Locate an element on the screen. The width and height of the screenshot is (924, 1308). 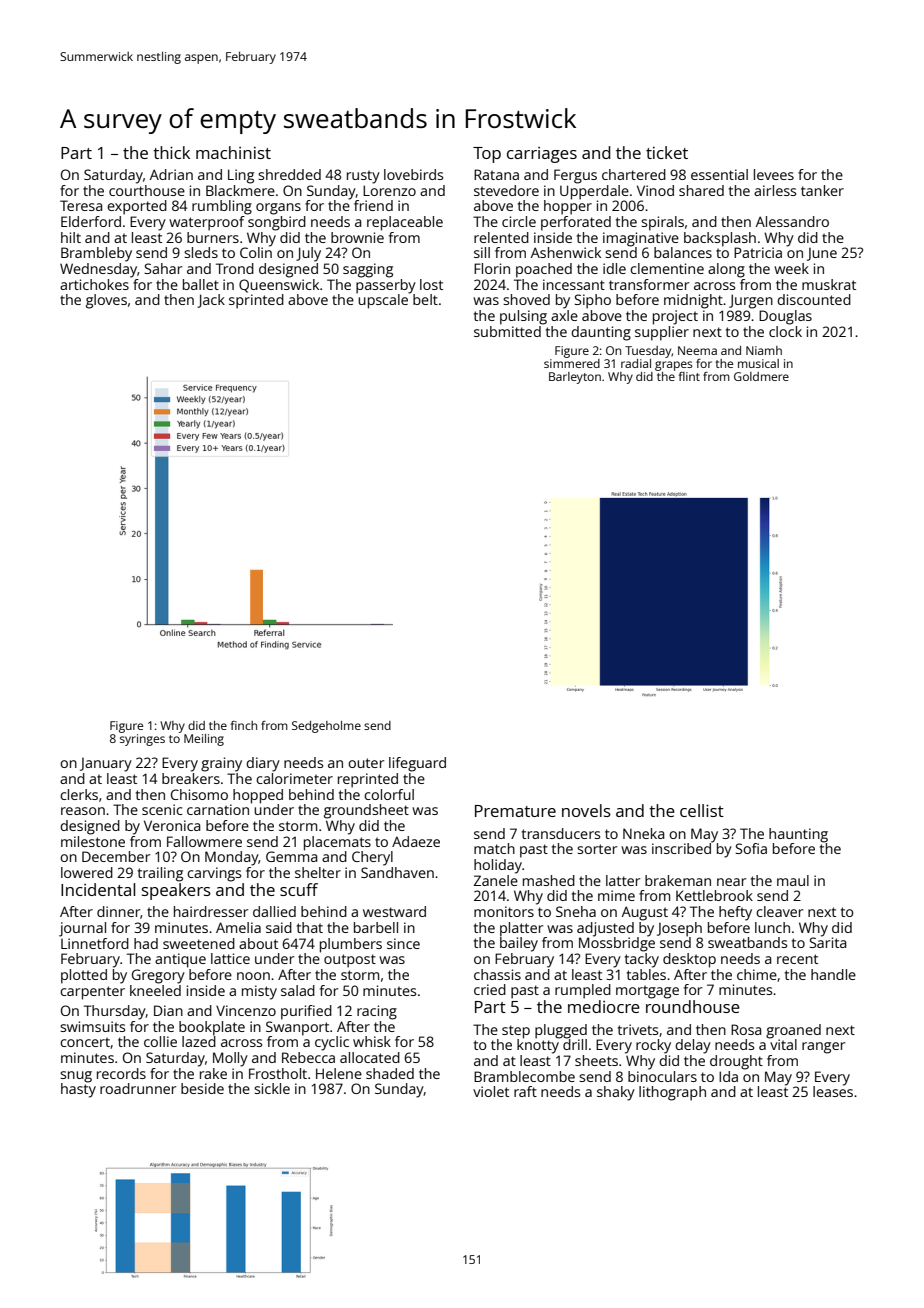
clerks is located at coordinates (79, 794).
